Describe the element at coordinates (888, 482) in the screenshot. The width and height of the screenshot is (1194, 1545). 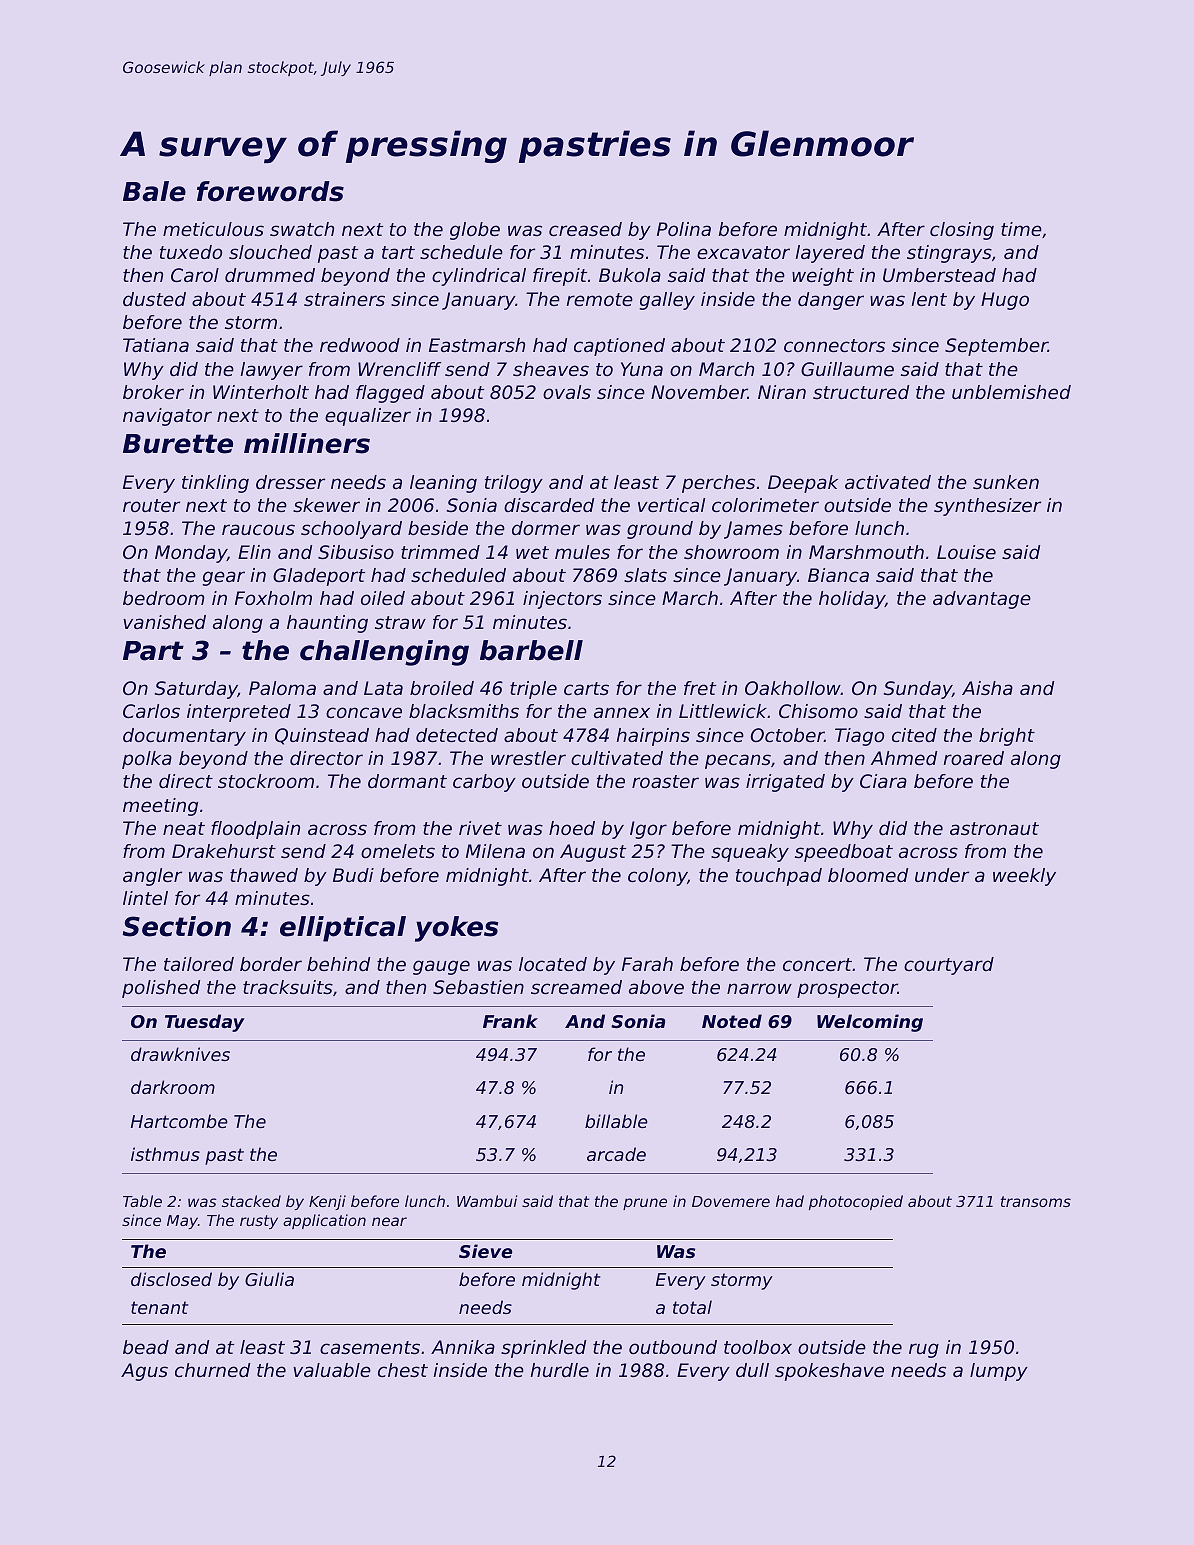
I see `activated` at that location.
